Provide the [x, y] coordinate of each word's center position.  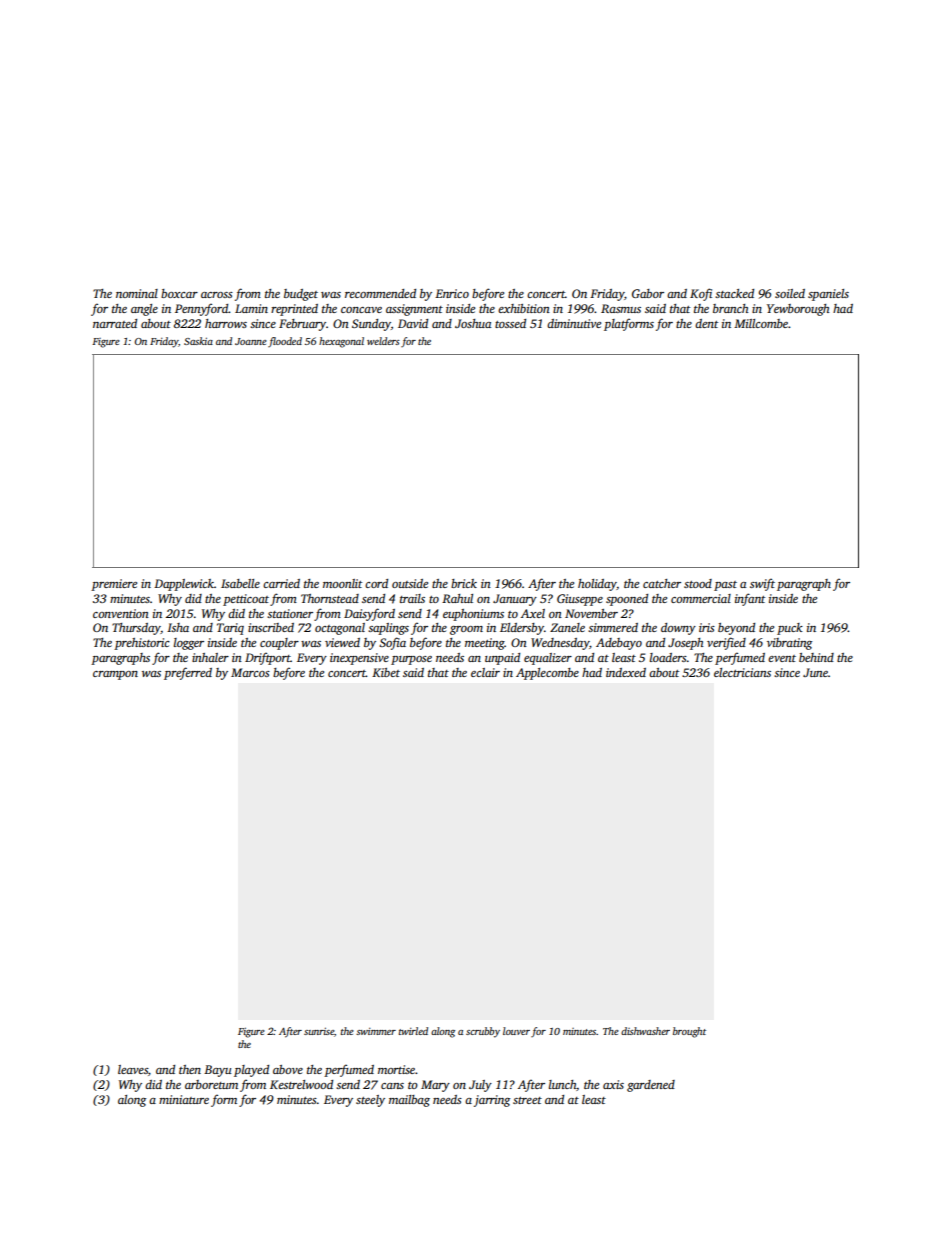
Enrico [452, 293]
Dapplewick [184, 585]
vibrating [789, 644]
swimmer [376, 1031]
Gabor [648, 293]
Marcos [250, 672]
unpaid [502, 659]
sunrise [319, 1031]
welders [383, 341]
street [527, 1100]
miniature [184, 1099]
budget [301, 295]
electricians [742, 672]
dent [706, 323]
